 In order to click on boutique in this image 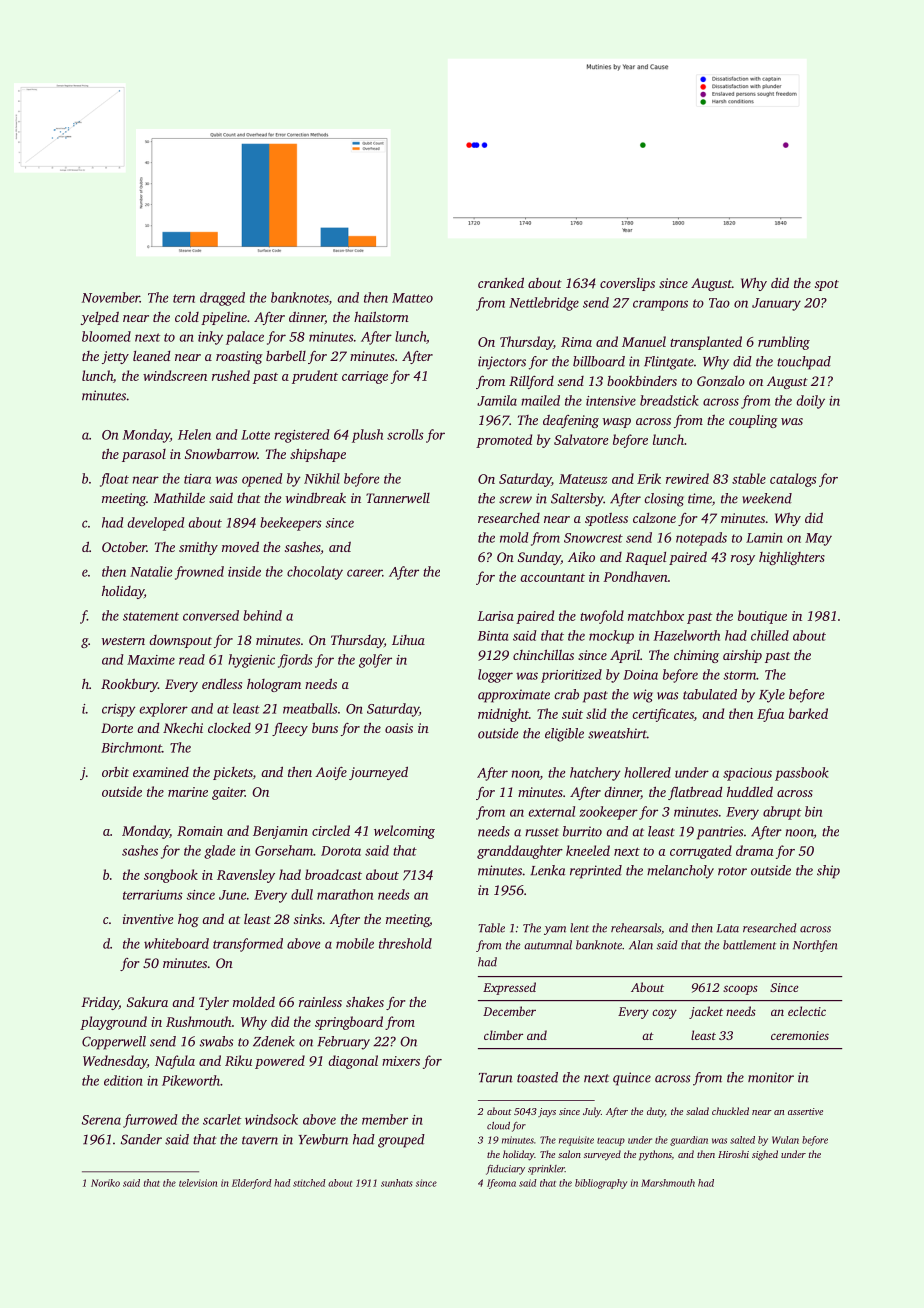, I will do `click(762, 617)`.
